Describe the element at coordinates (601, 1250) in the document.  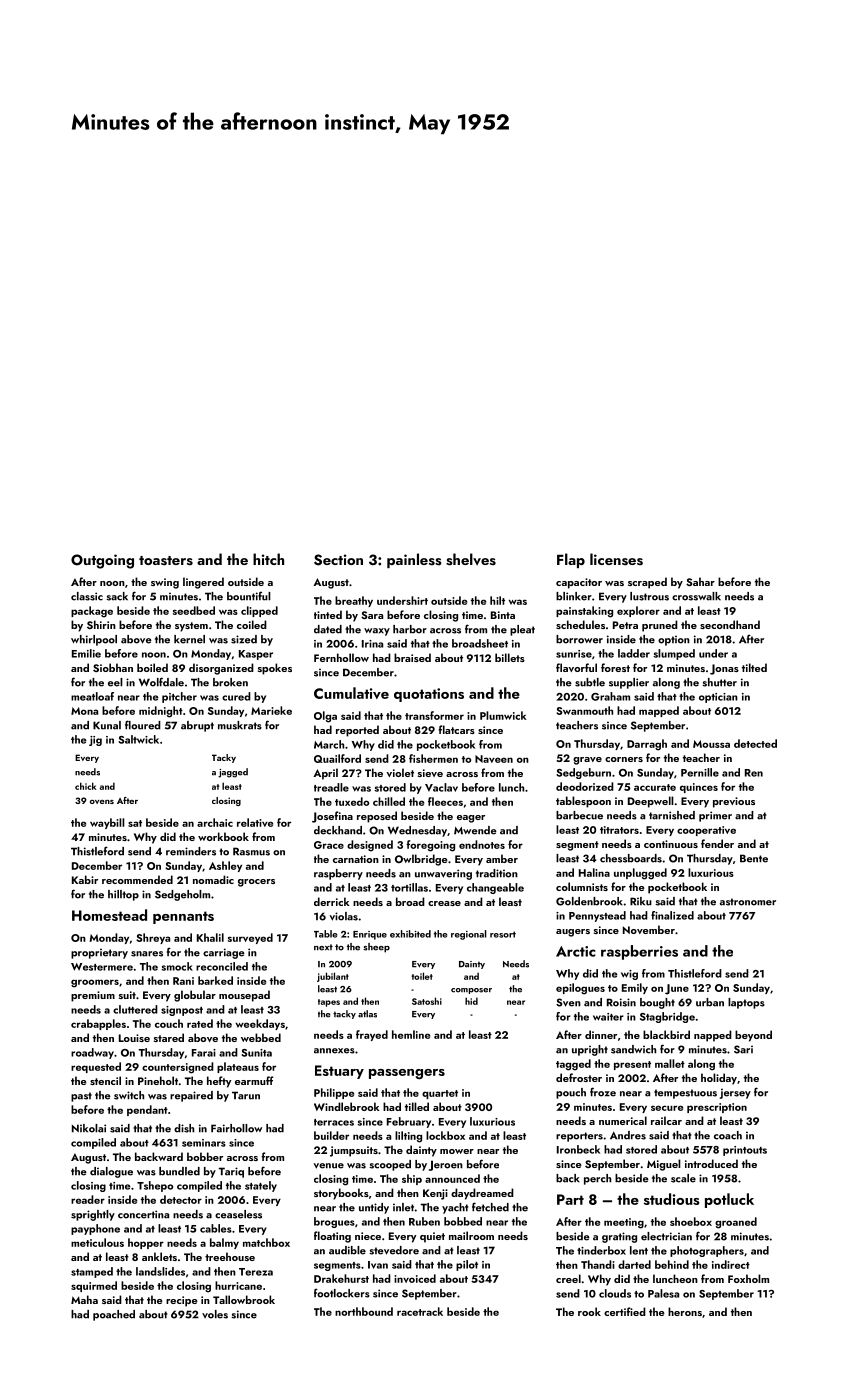
I see `tinderbox` at that location.
